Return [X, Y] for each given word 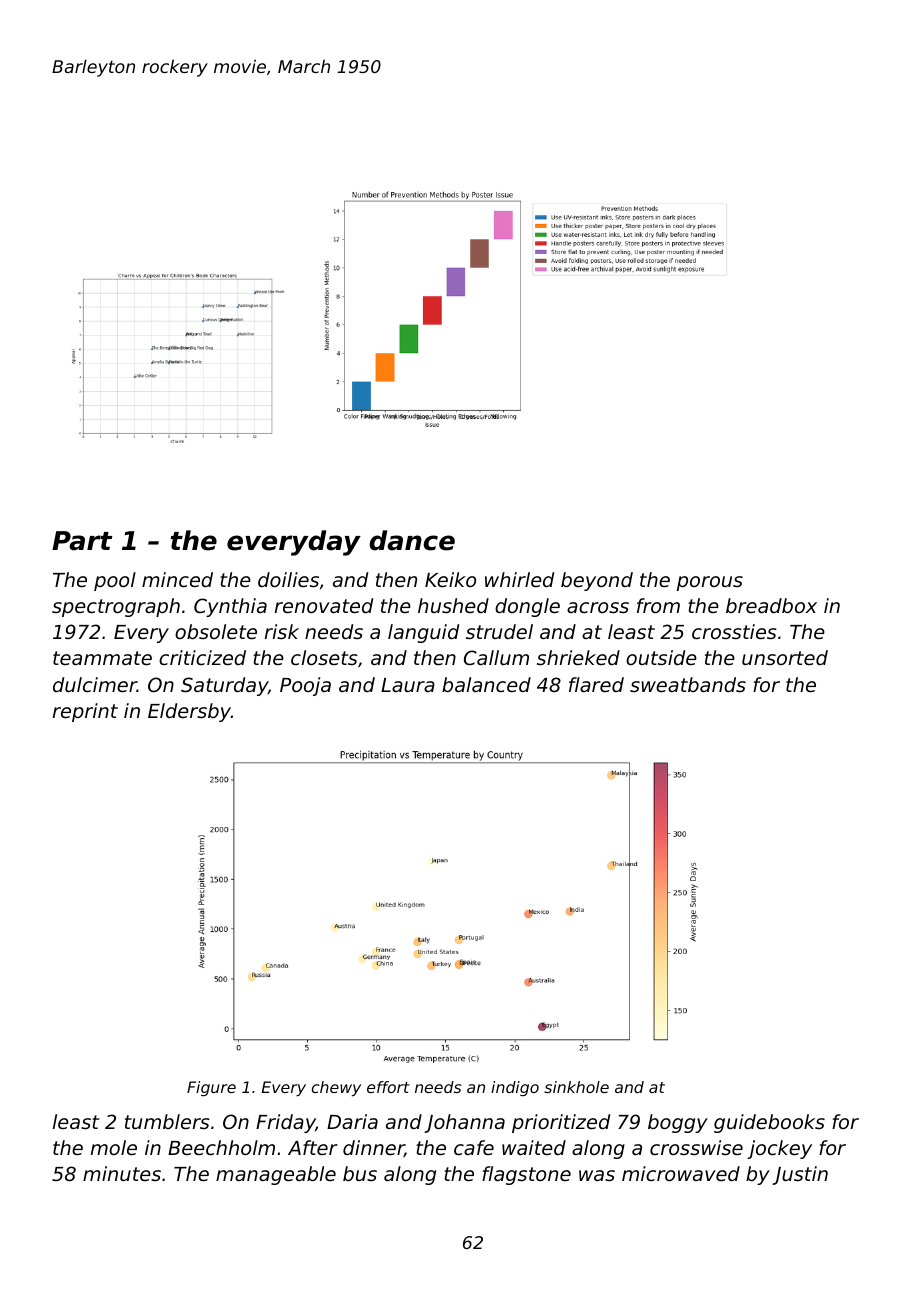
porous [710, 583]
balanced [486, 684]
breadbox [771, 605]
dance [412, 540]
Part [82, 541]
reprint [85, 712]
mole [114, 1147]
